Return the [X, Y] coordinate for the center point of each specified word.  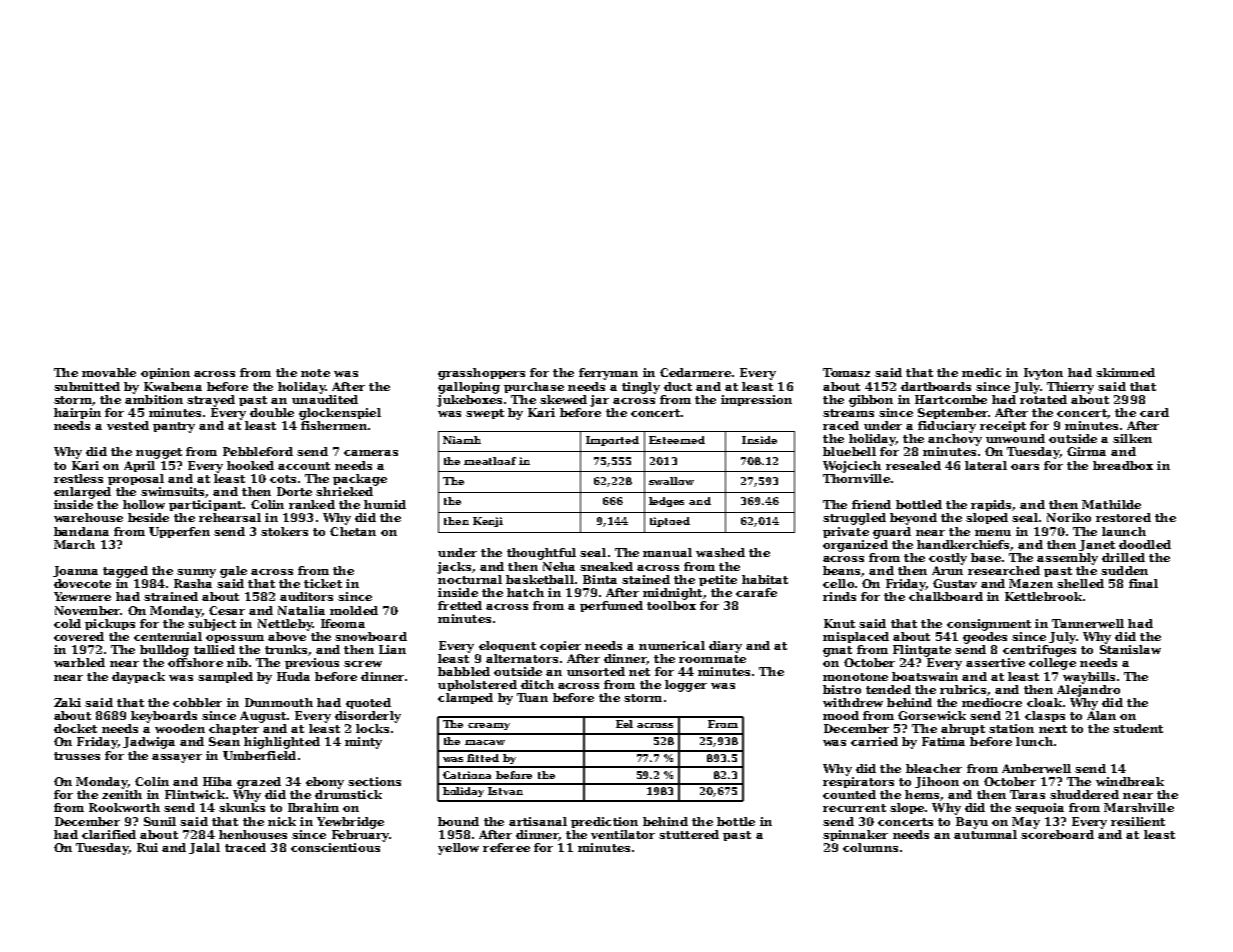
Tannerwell [1088, 623]
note [315, 373]
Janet [1097, 545]
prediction [604, 822]
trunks [286, 649]
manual [667, 552]
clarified [109, 834]
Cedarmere [695, 372]
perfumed [611, 606]
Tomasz [846, 372]
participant [205, 505]
